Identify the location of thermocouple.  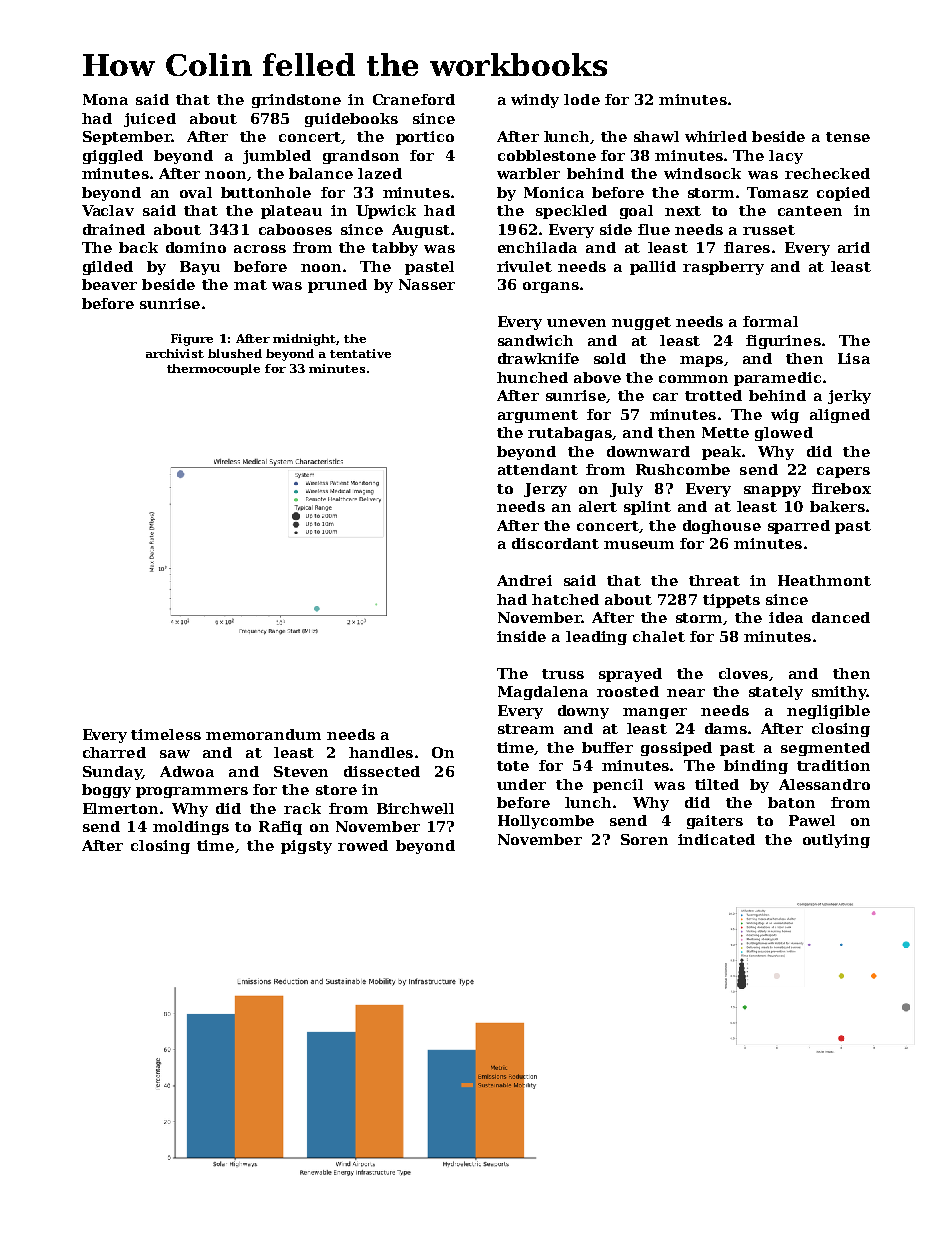
(213, 369).
